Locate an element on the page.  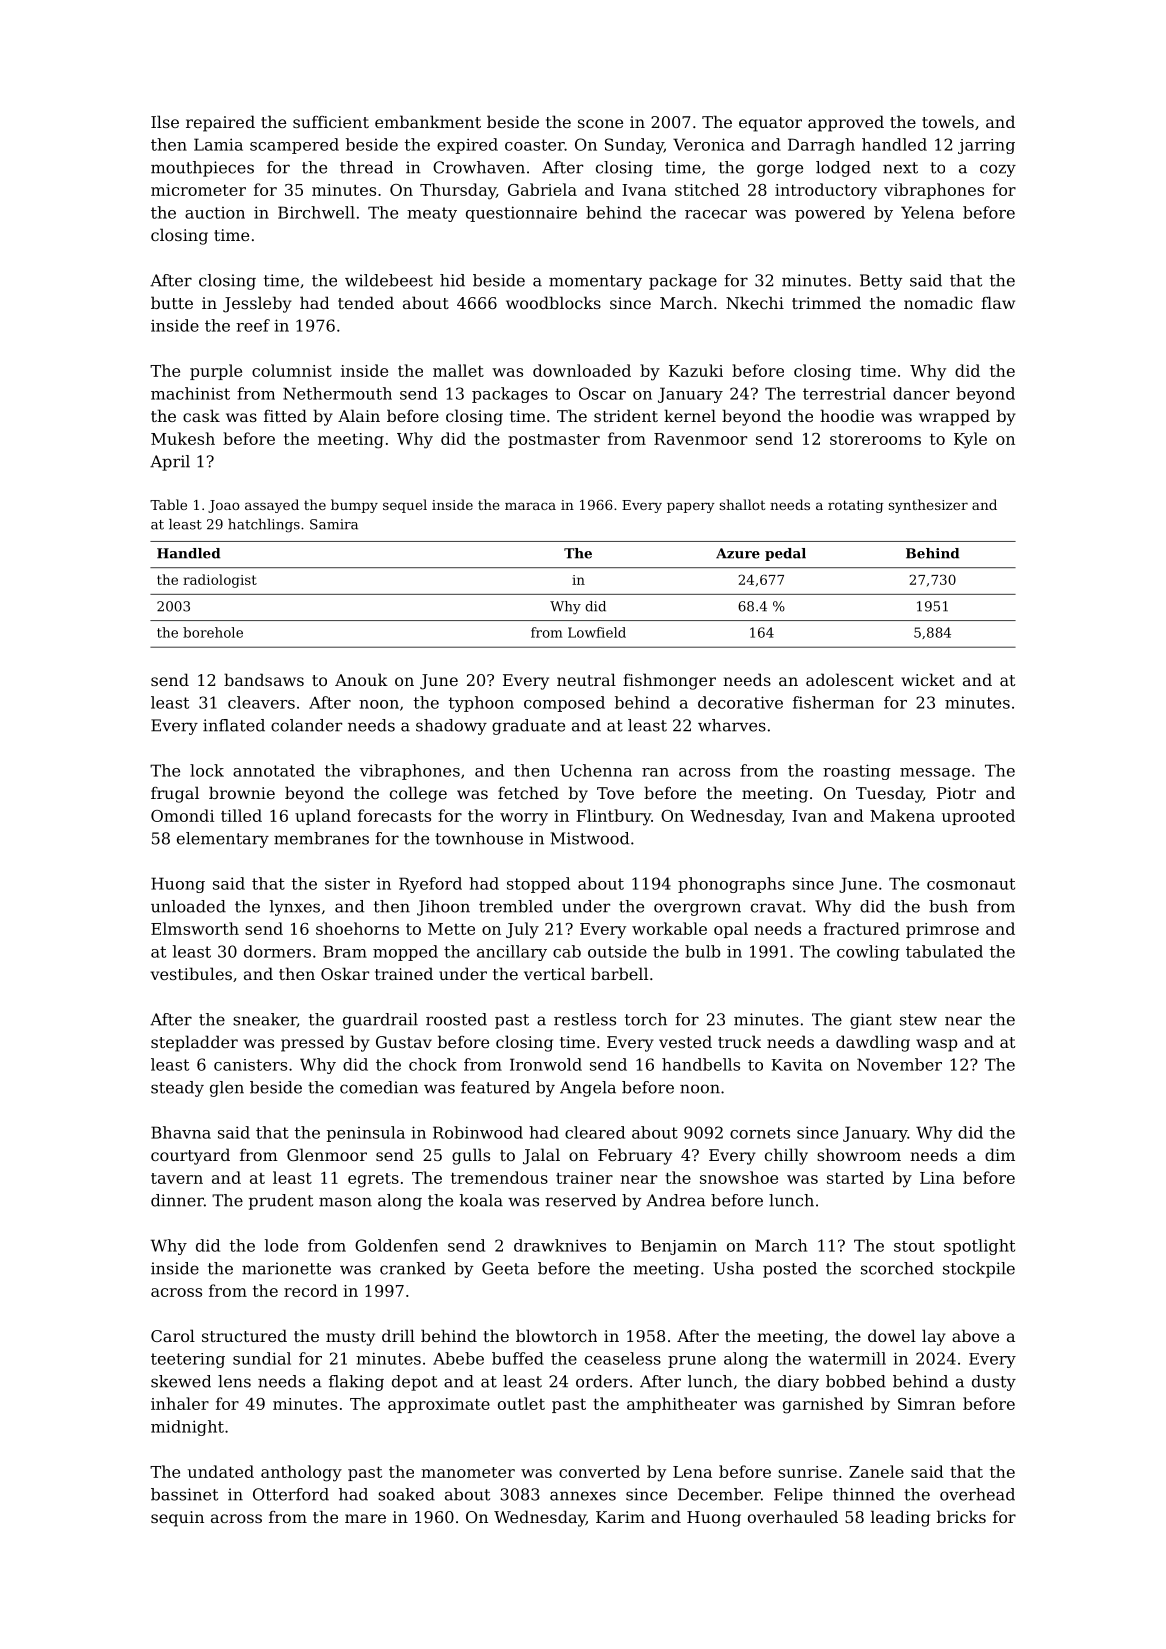
Piotr is located at coordinates (956, 793).
